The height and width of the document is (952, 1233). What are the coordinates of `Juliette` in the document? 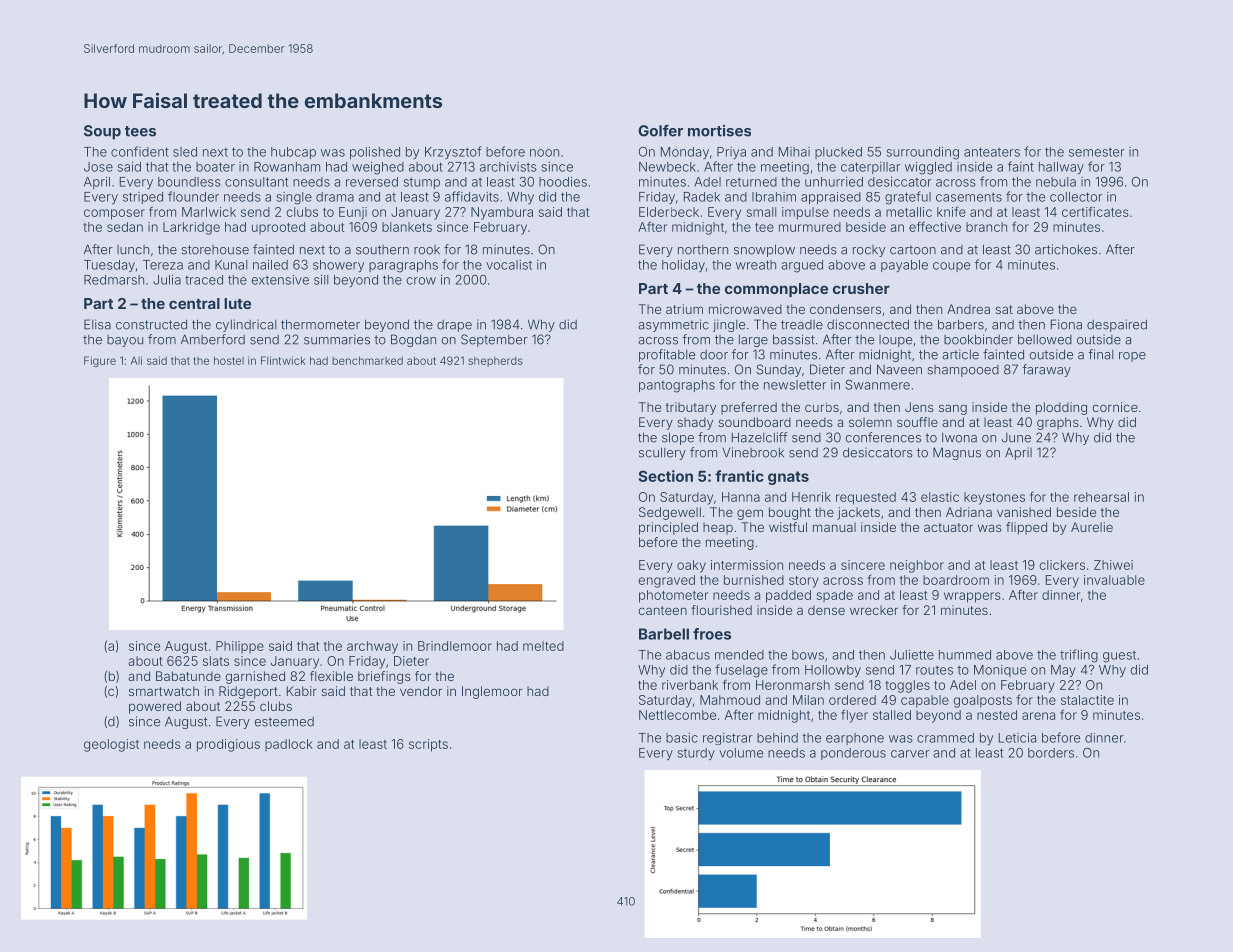 It's located at (912, 655).
